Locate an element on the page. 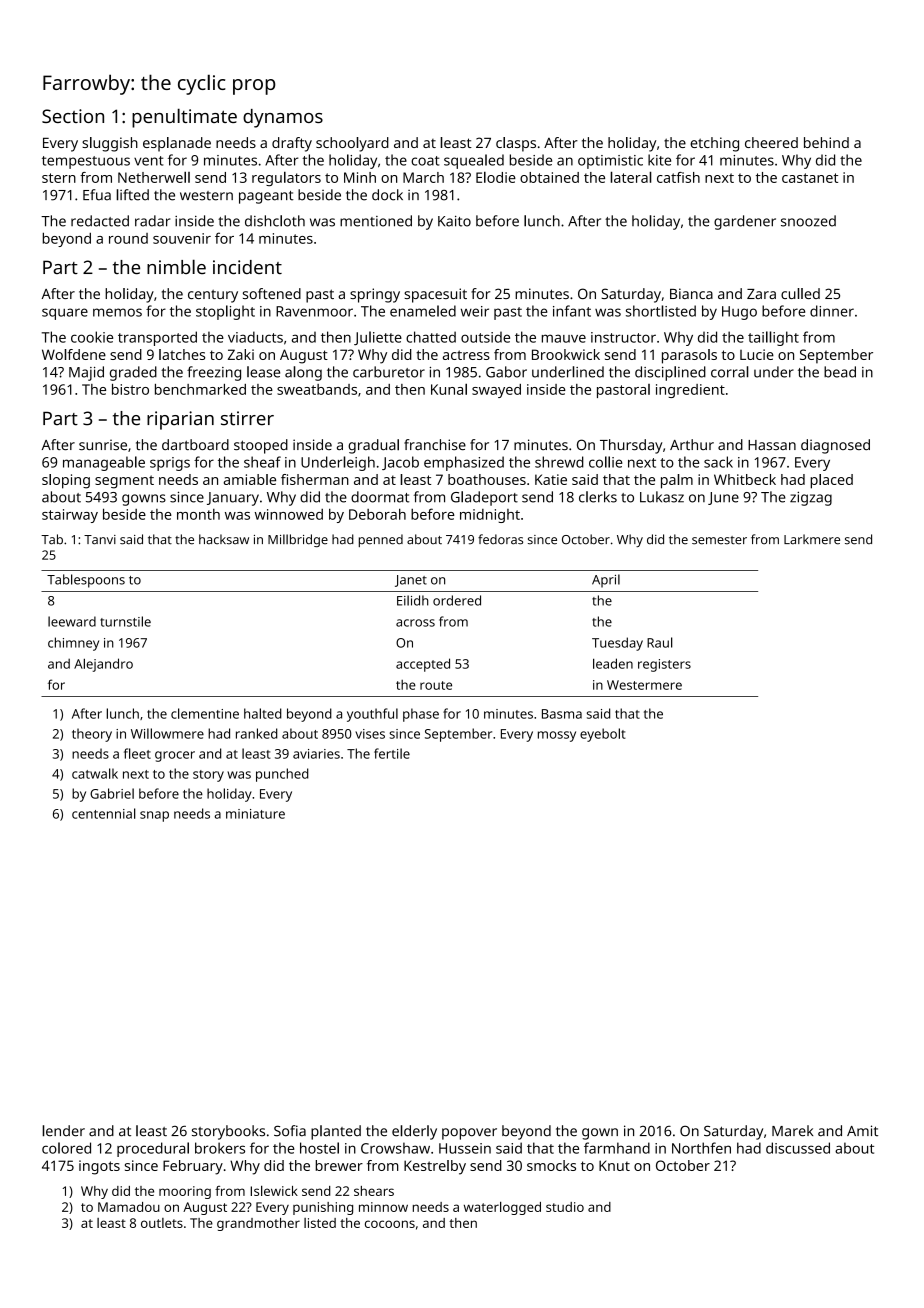 The image size is (924, 1308). grandmother is located at coordinates (258, 1224).
